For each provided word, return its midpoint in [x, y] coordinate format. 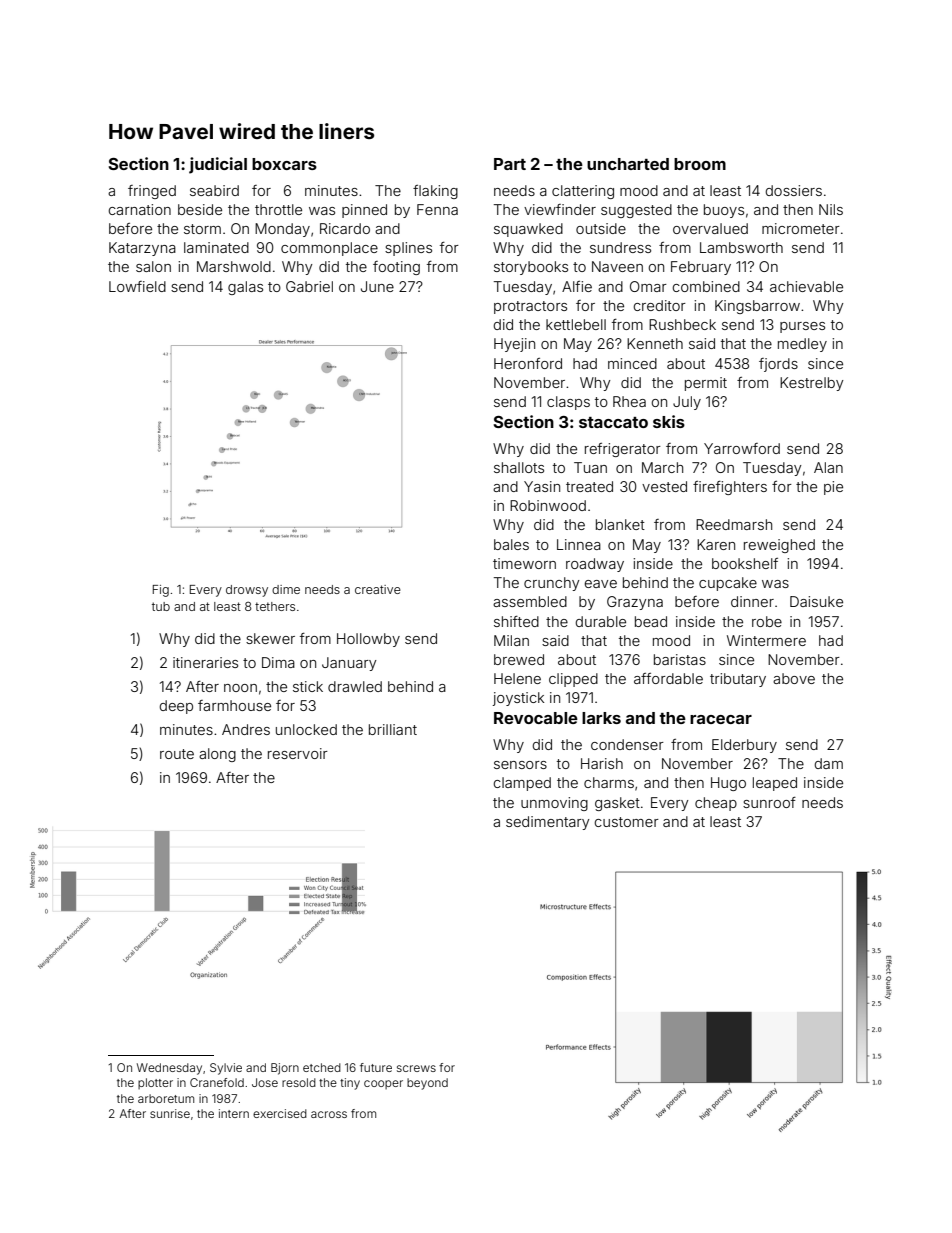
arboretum [166, 1098]
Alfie [577, 286]
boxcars [284, 164]
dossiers [794, 190]
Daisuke [816, 601]
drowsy [247, 591]
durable [601, 621]
